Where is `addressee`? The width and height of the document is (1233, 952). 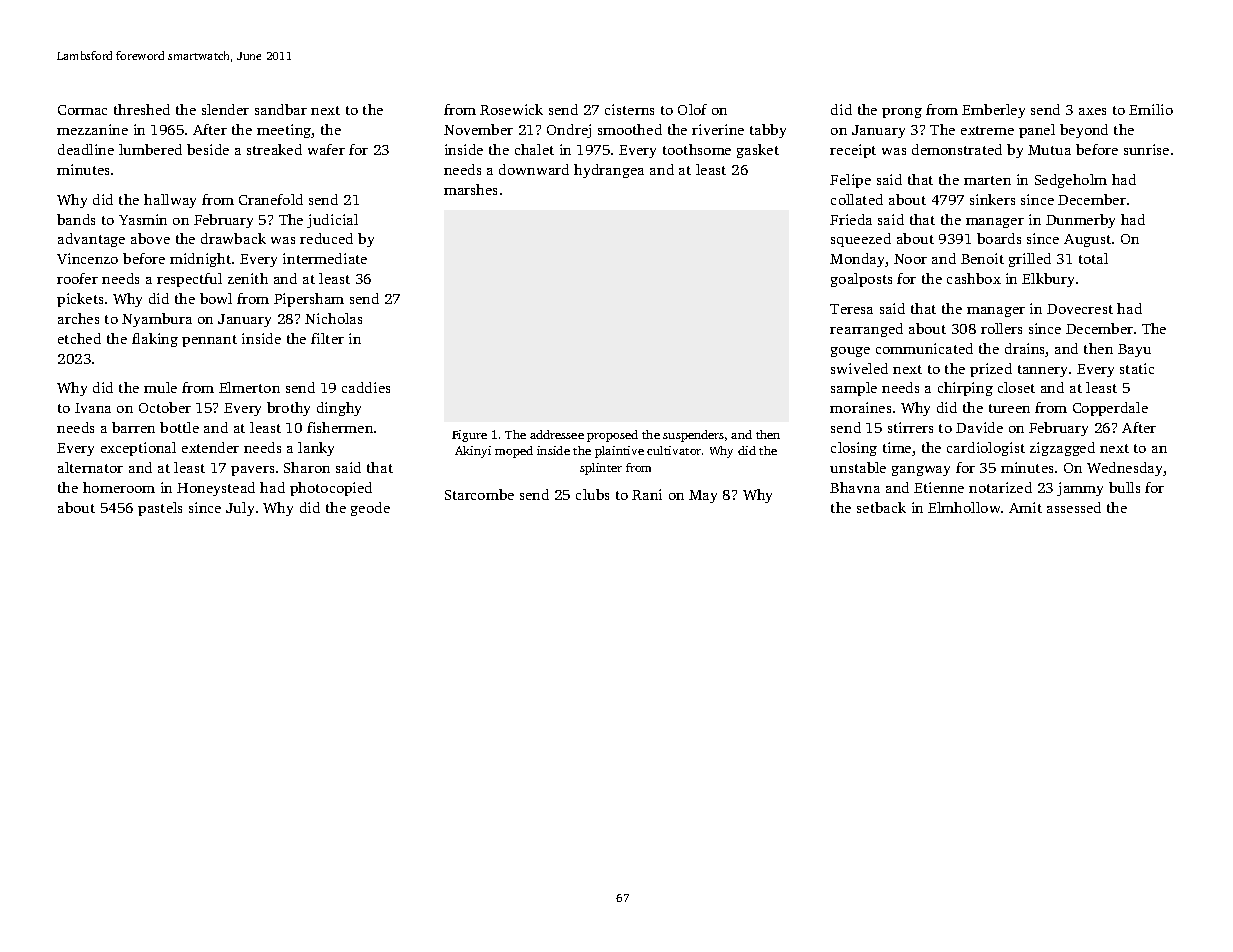 addressee is located at coordinates (557, 434).
